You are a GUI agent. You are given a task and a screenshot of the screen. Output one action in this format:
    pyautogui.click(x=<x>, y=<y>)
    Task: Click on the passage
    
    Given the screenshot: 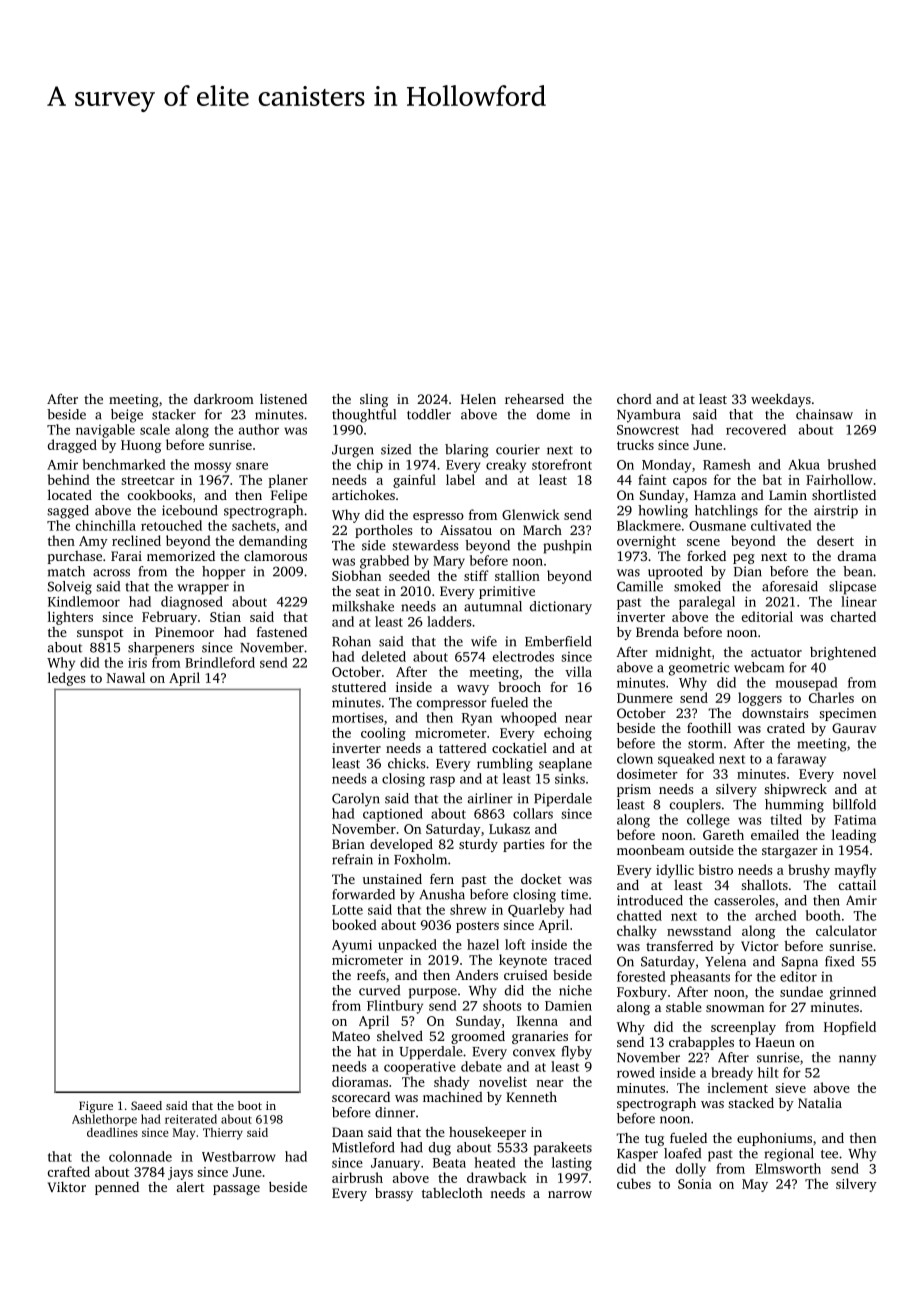 What is the action you would take?
    pyautogui.click(x=236, y=1190)
